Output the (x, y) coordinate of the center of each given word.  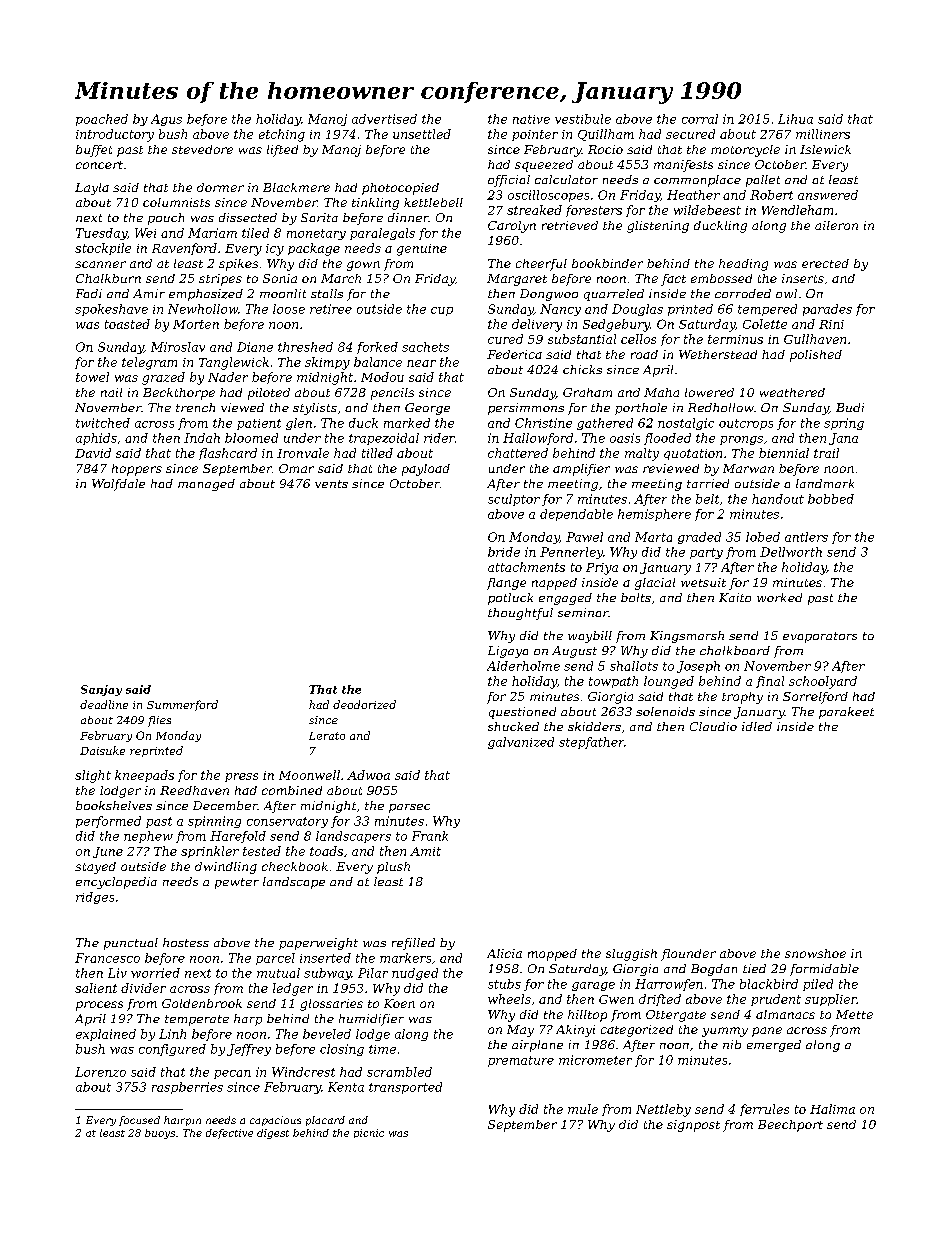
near (421, 363)
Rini (831, 324)
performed (108, 822)
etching (282, 135)
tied (754, 968)
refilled (413, 944)
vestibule (583, 119)
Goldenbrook (202, 1003)
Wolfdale (118, 485)
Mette (854, 1014)
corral (700, 119)
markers (405, 958)
